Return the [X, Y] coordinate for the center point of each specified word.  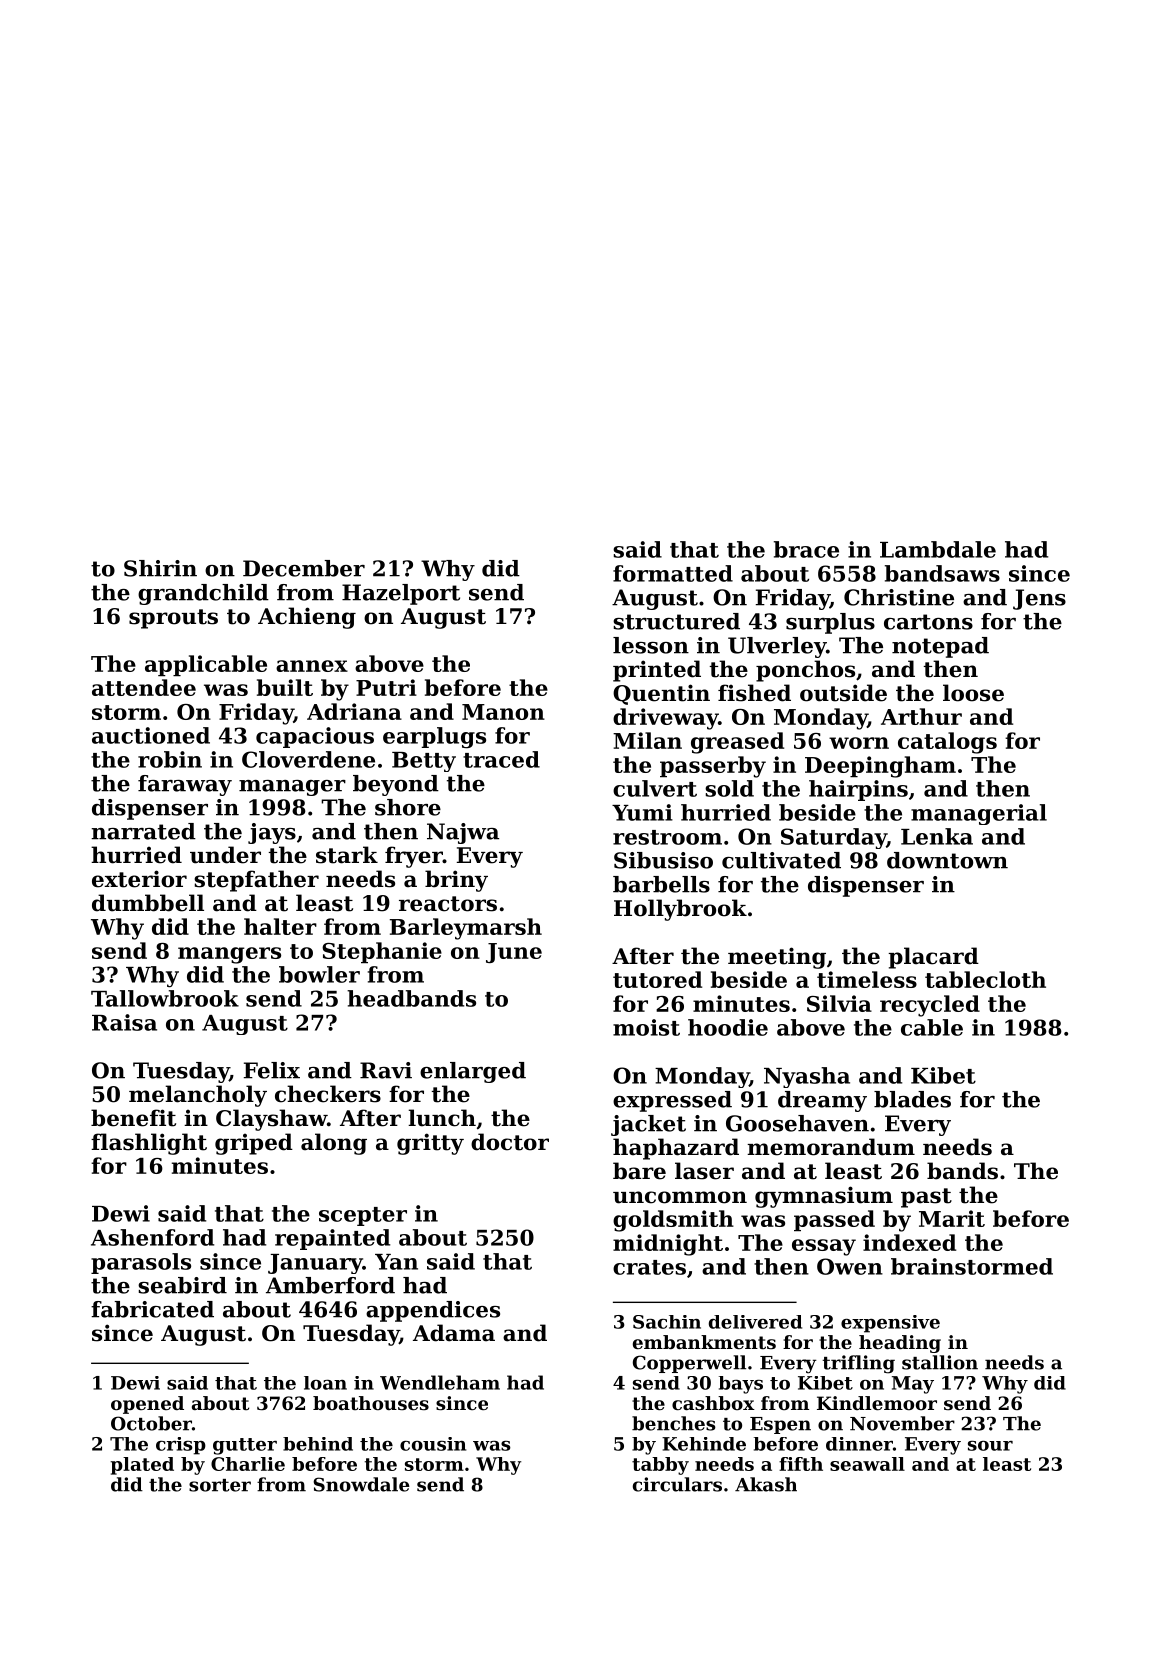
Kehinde [704, 1444]
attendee [144, 687]
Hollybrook [680, 910]
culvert [655, 788]
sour [990, 1446]
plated [142, 1466]
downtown [947, 860]
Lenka [937, 836]
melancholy [198, 1096]
